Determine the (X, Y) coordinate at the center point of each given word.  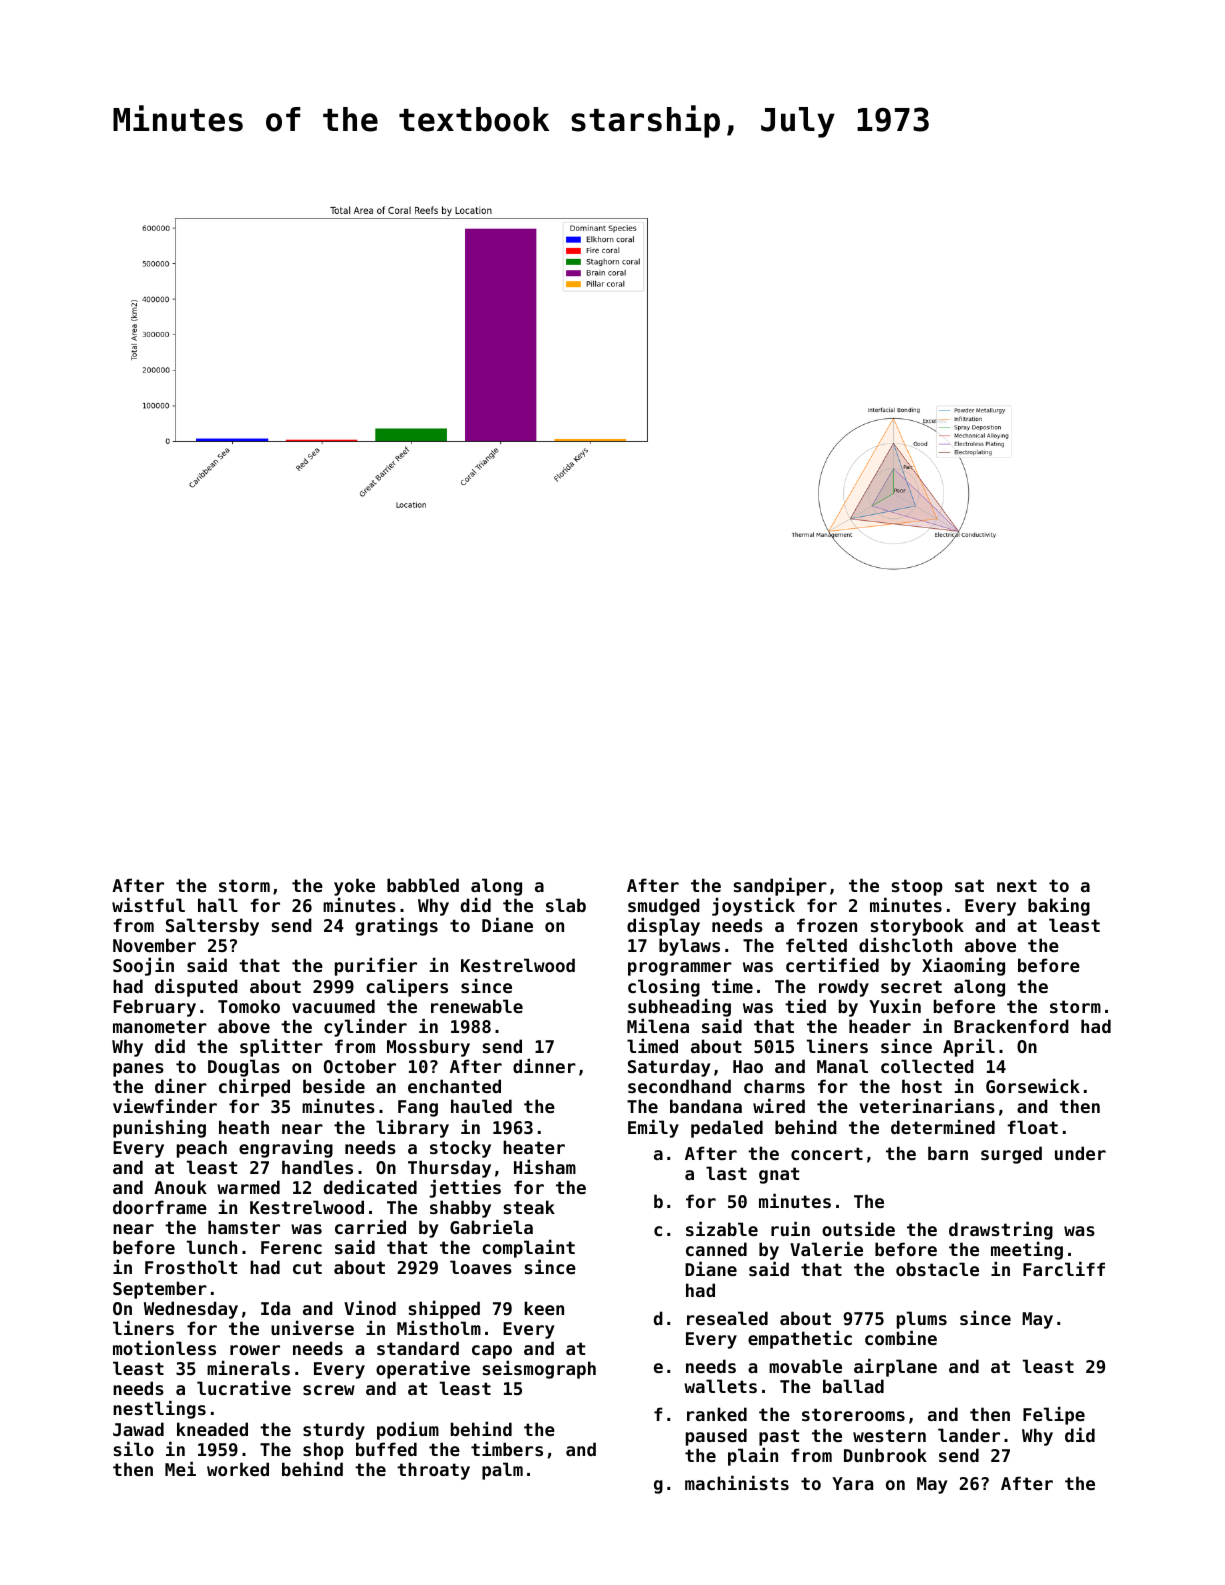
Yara (852, 1483)
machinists (737, 1482)
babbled (423, 885)
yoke (354, 887)
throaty (433, 1471)
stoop (917, 887)
